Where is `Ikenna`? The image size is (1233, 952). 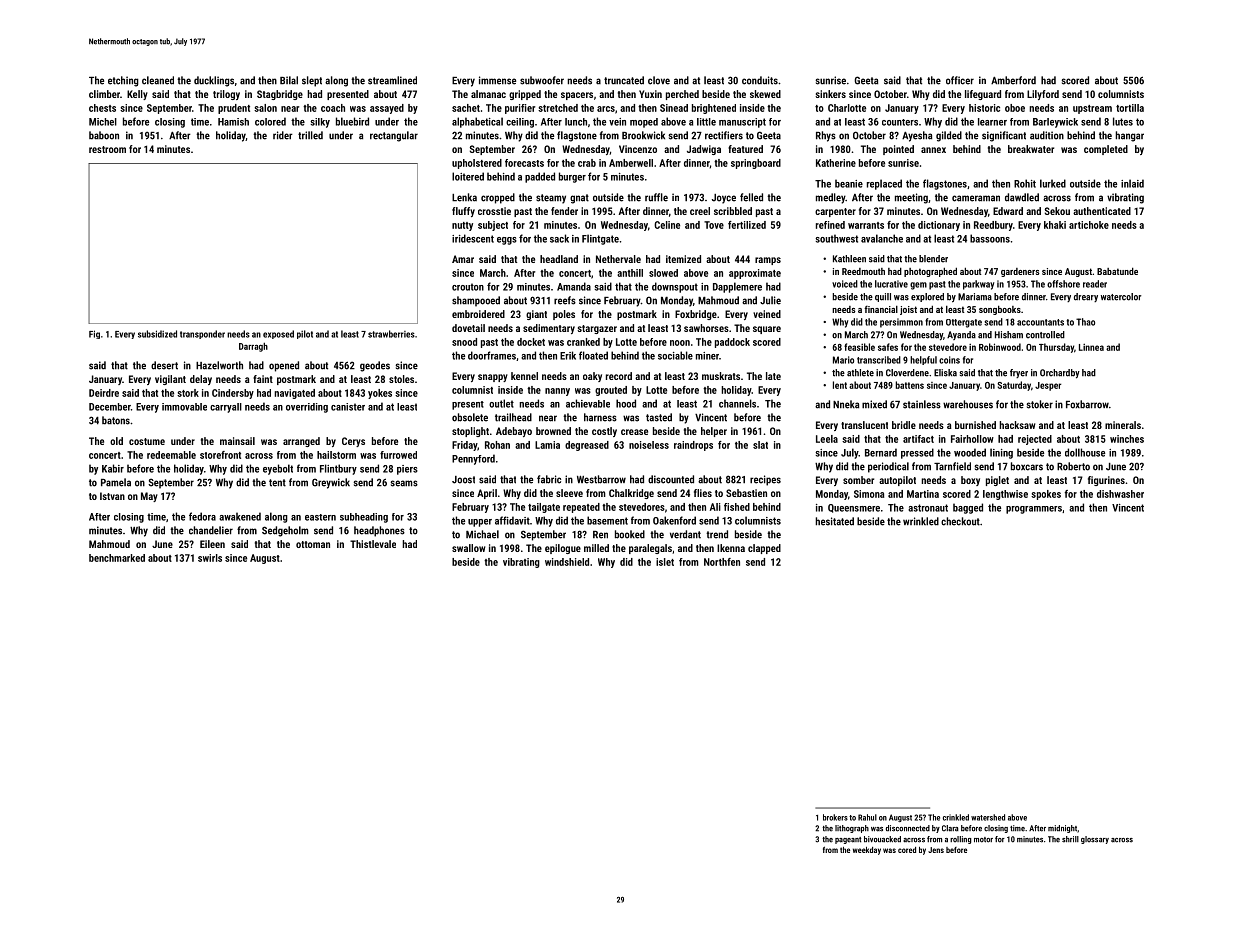
Ikenna is located at coordinates (731, 548).
